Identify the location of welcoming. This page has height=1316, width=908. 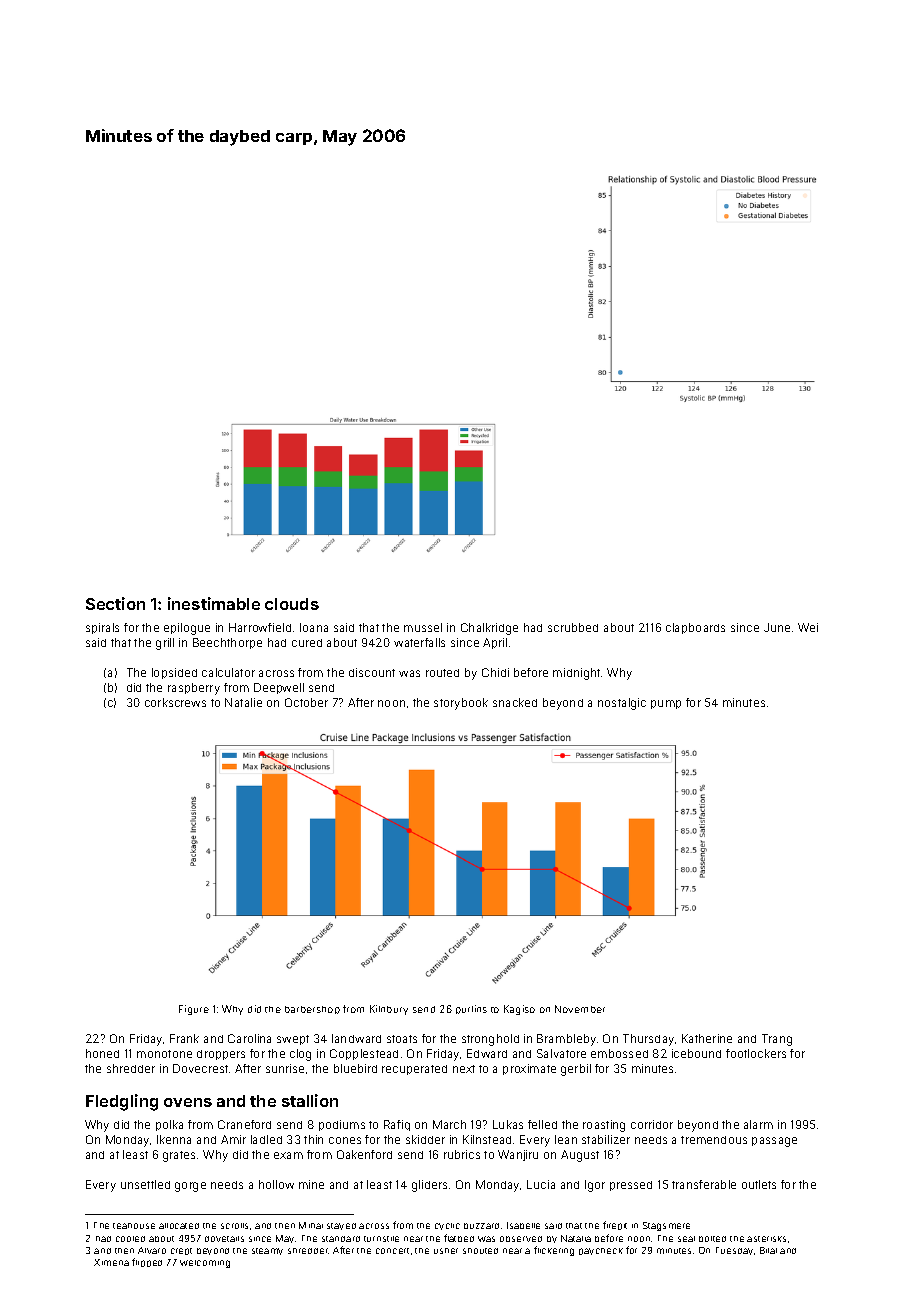
(205, 1264).
